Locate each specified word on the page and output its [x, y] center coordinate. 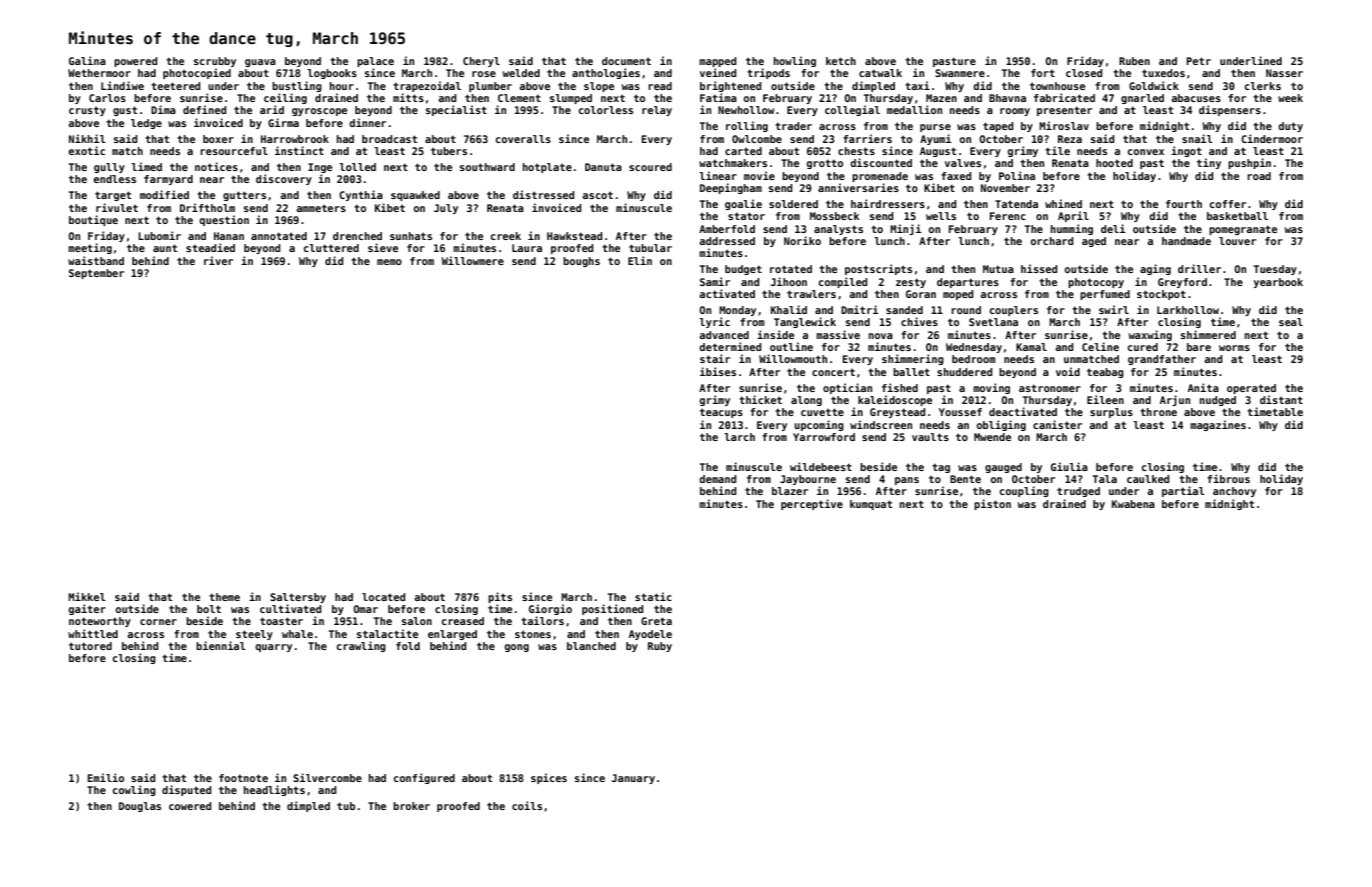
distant [1281, 399]
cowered [190, 806]
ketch [841, 61]
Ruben [1134, 61]
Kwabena [1133, 504]
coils [527, 805]
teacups [721, 413]
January [633, 779]
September [96, 274]
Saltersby [298, 598]
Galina [87, 60]
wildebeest [821, 466]
